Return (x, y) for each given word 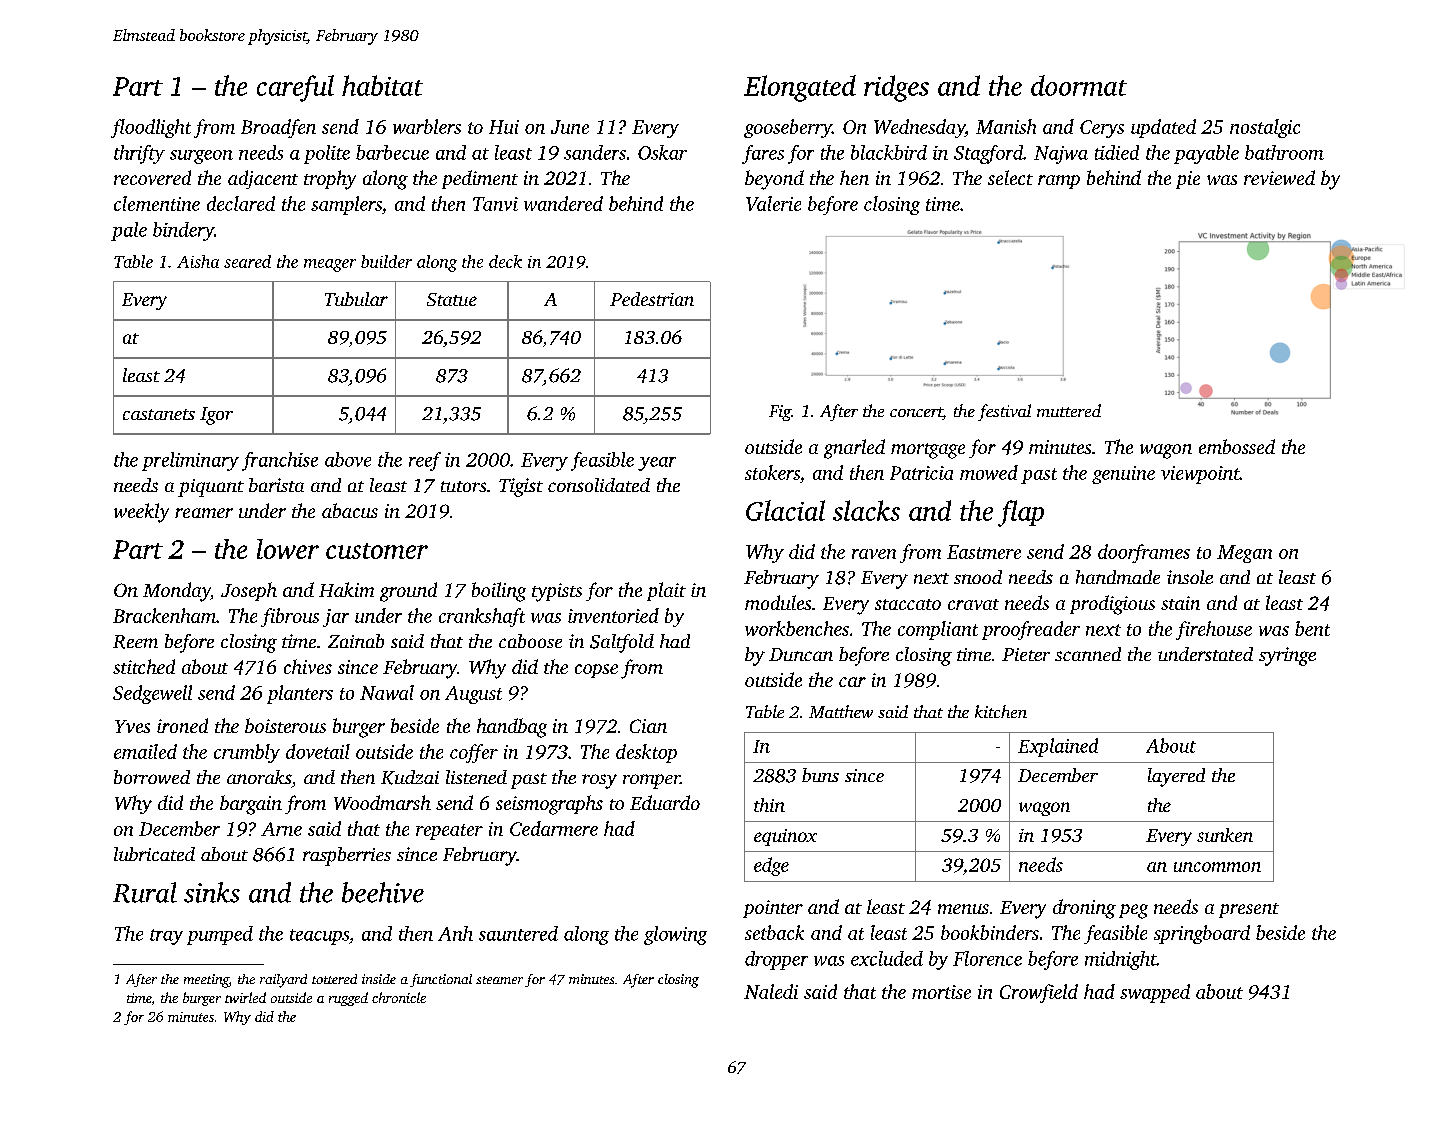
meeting (206, 981)
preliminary (190, 461)
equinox (785, 837)
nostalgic (1265, 128)
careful (295, 88)
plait (666, 591)
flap (1021, 513)
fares (763, 154)
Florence (987, 958)
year (657, 464)
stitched (144, 666)
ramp (1059, 182)
